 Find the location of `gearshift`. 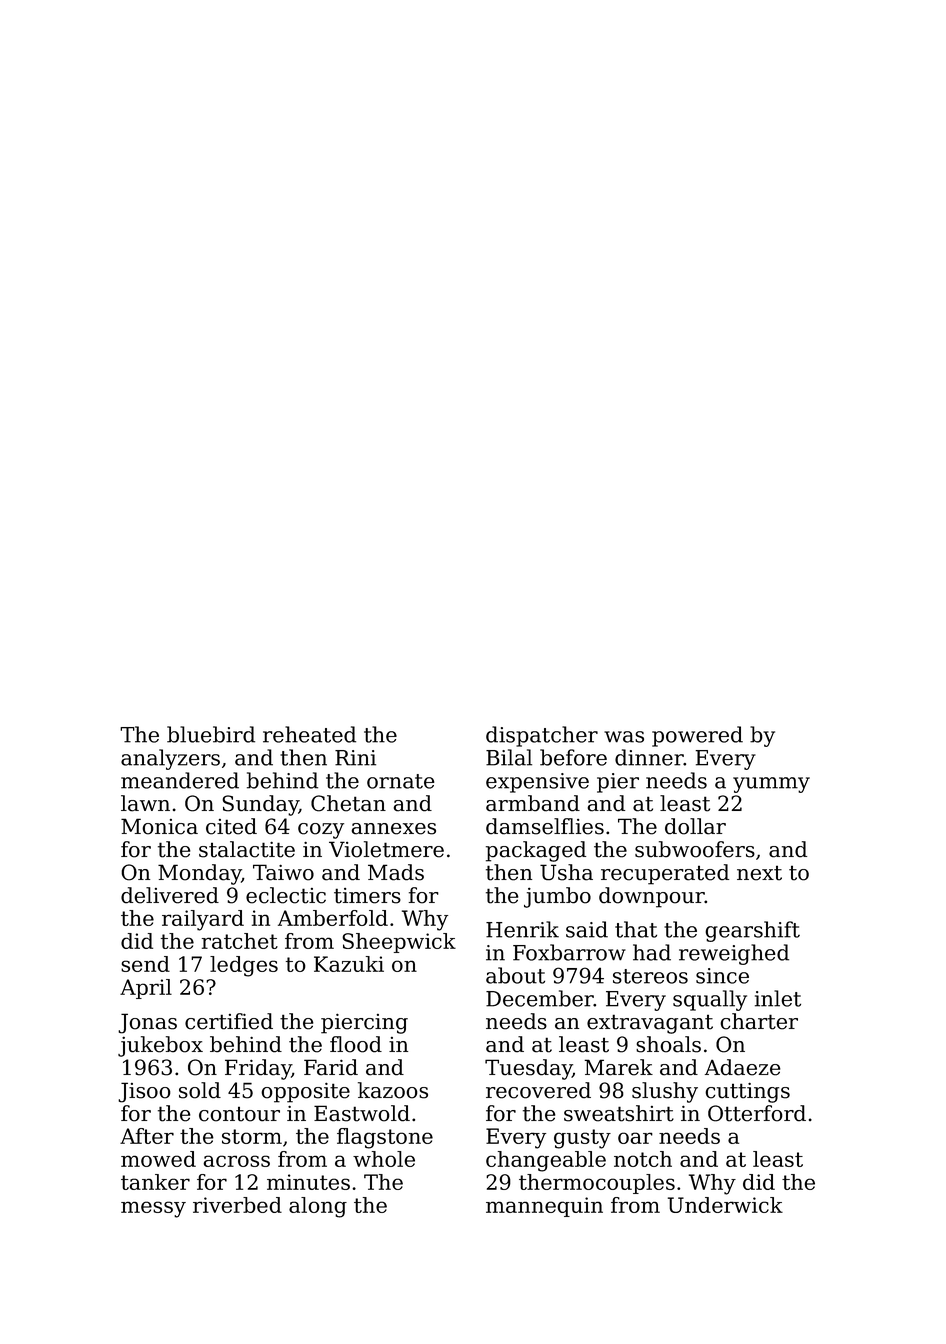

gearshift is located at coordinates (752, 931).
